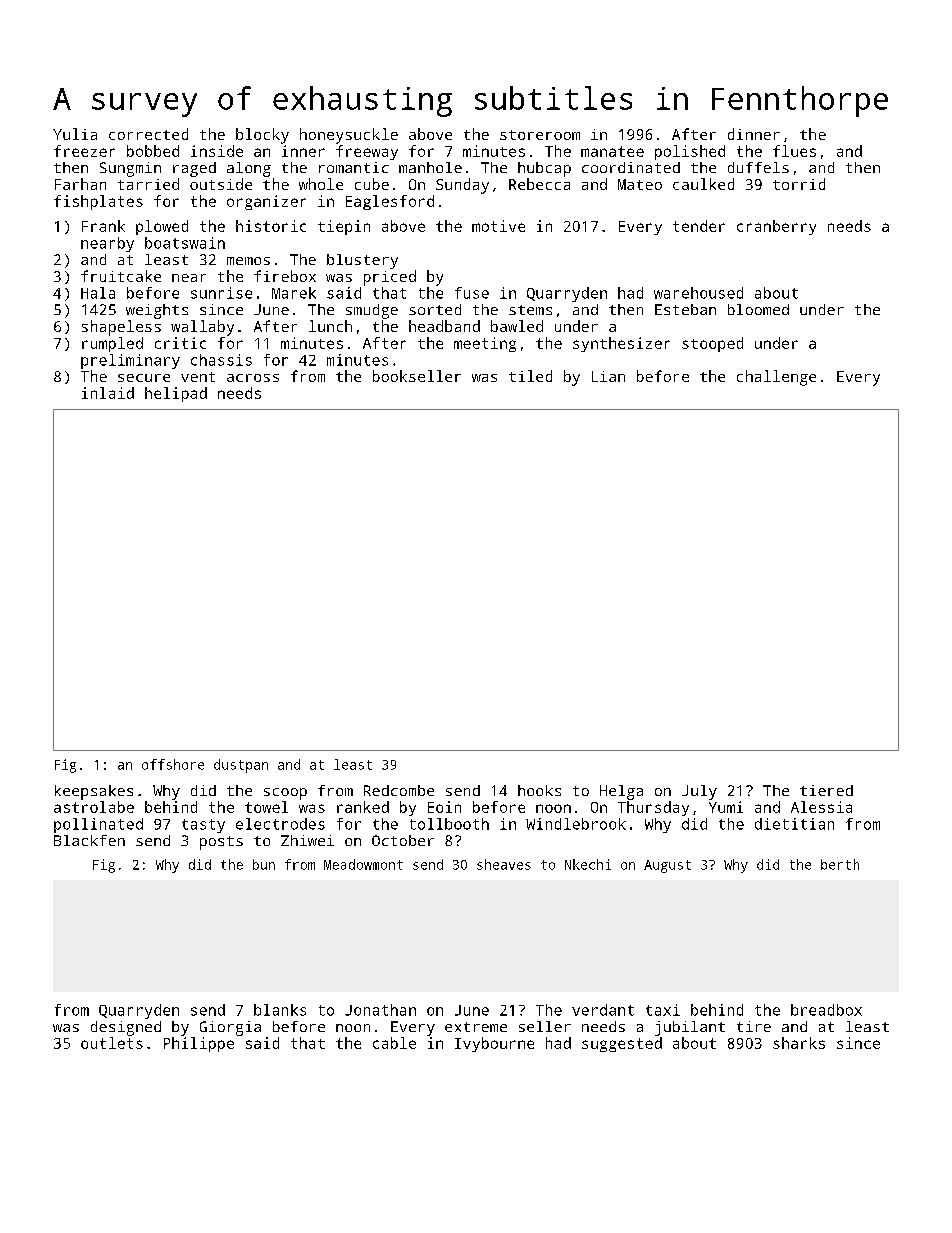 The image size is (952, 1233). I want to click on designed, so click(126, 1028).
